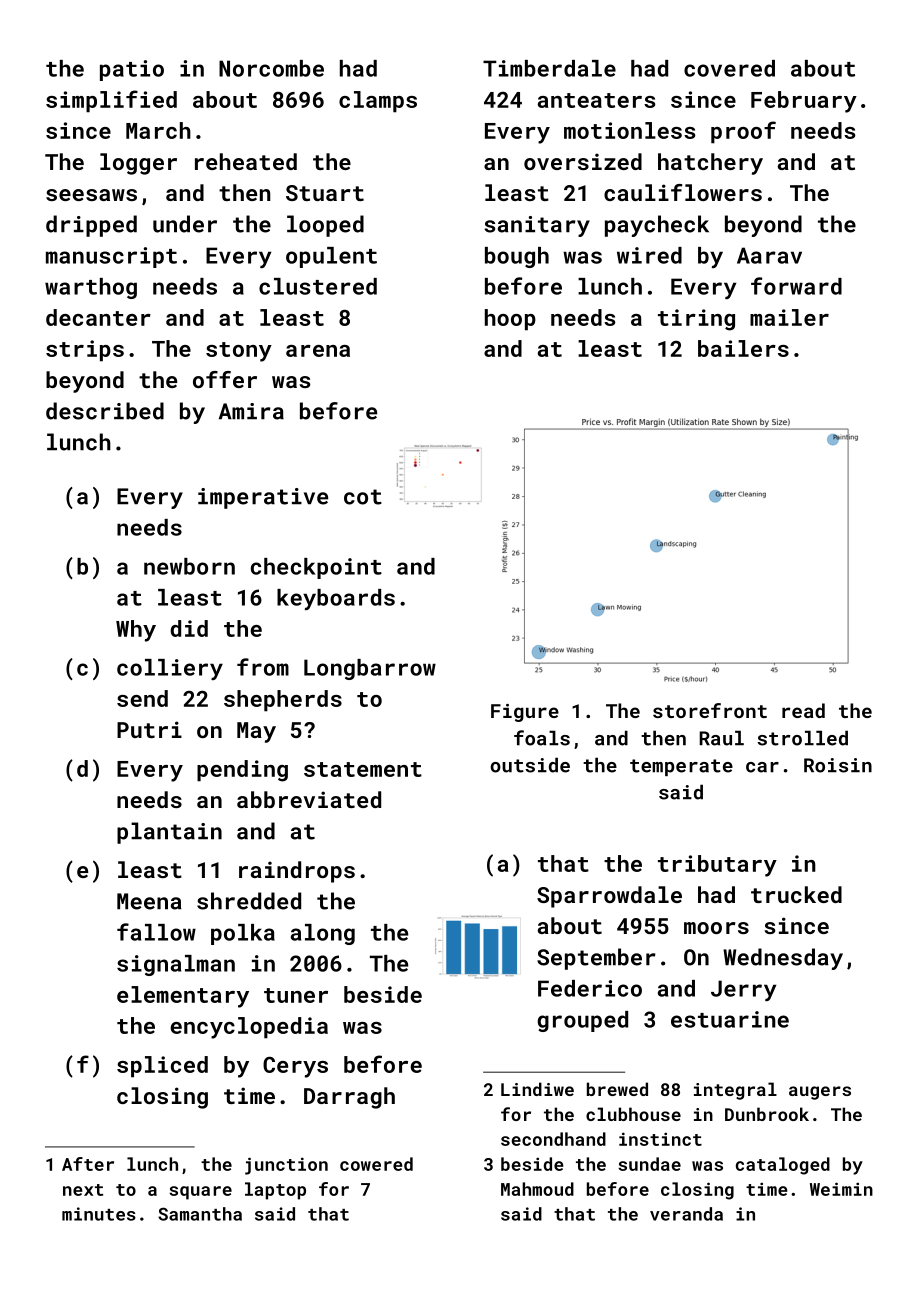 This screenshot has width=924, height=1314. I want to click on Longbarrow, so click(370, 669).
